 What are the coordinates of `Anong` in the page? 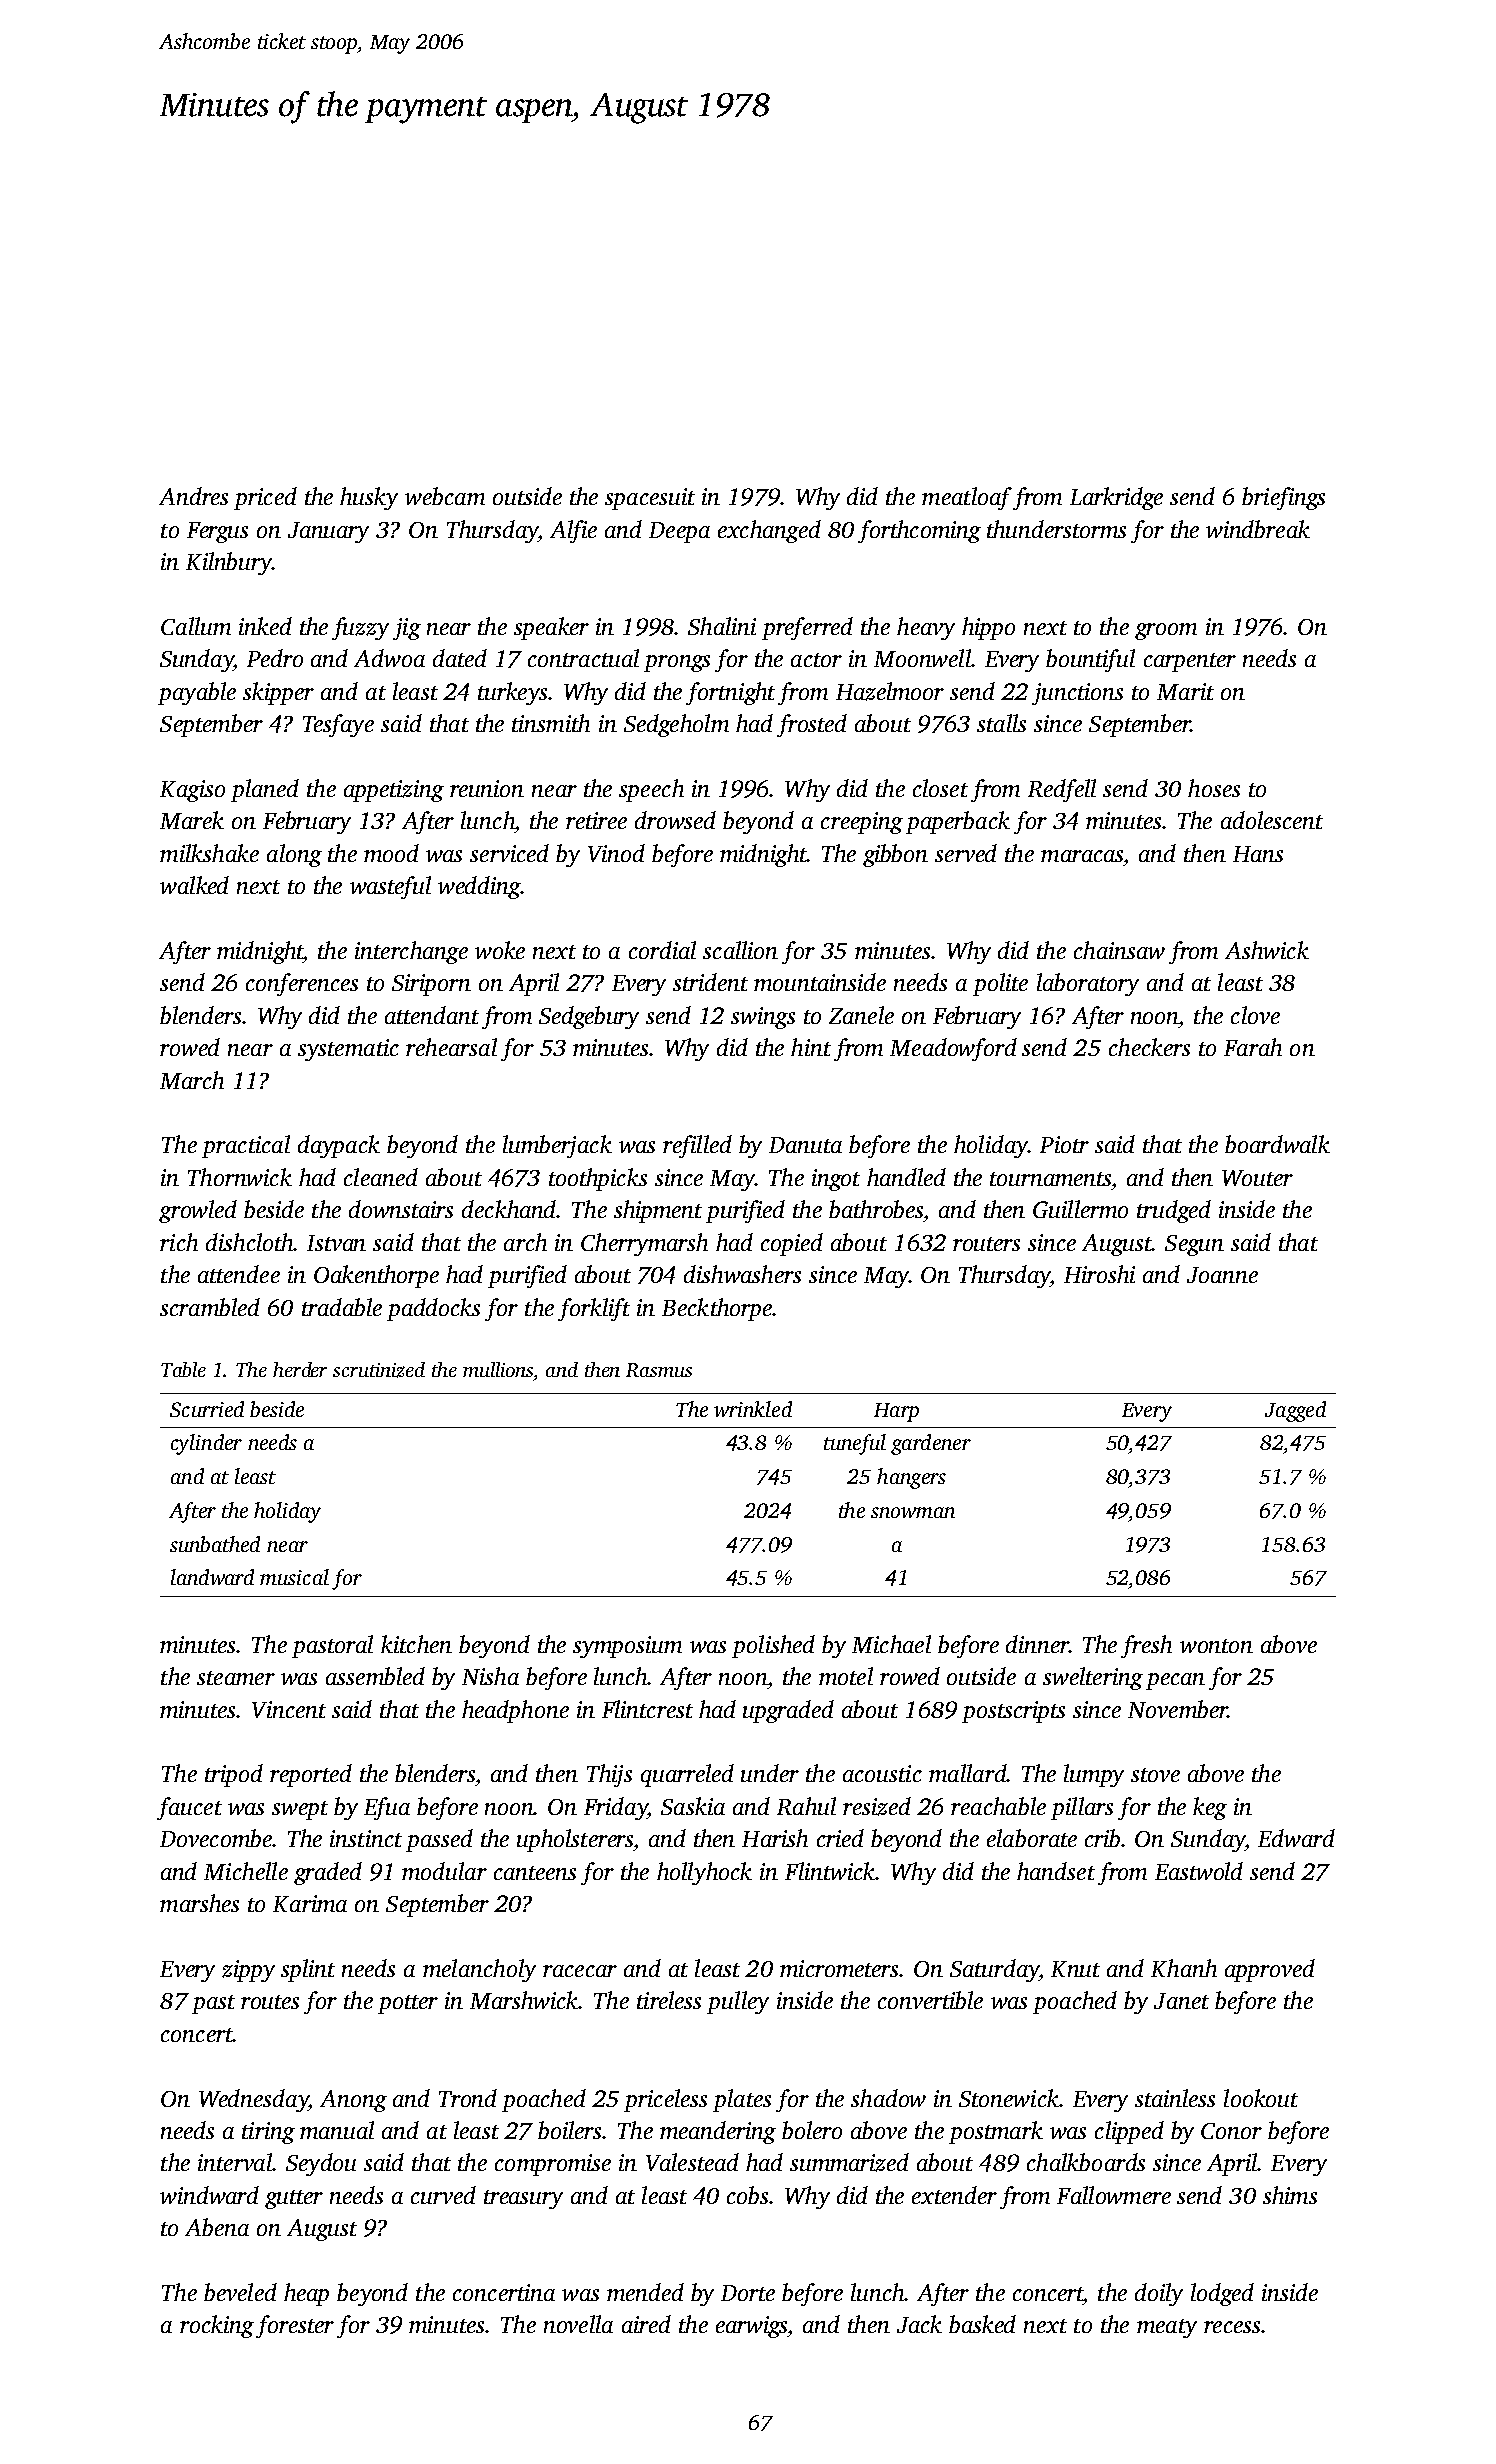 It's located at (353, 2101).
